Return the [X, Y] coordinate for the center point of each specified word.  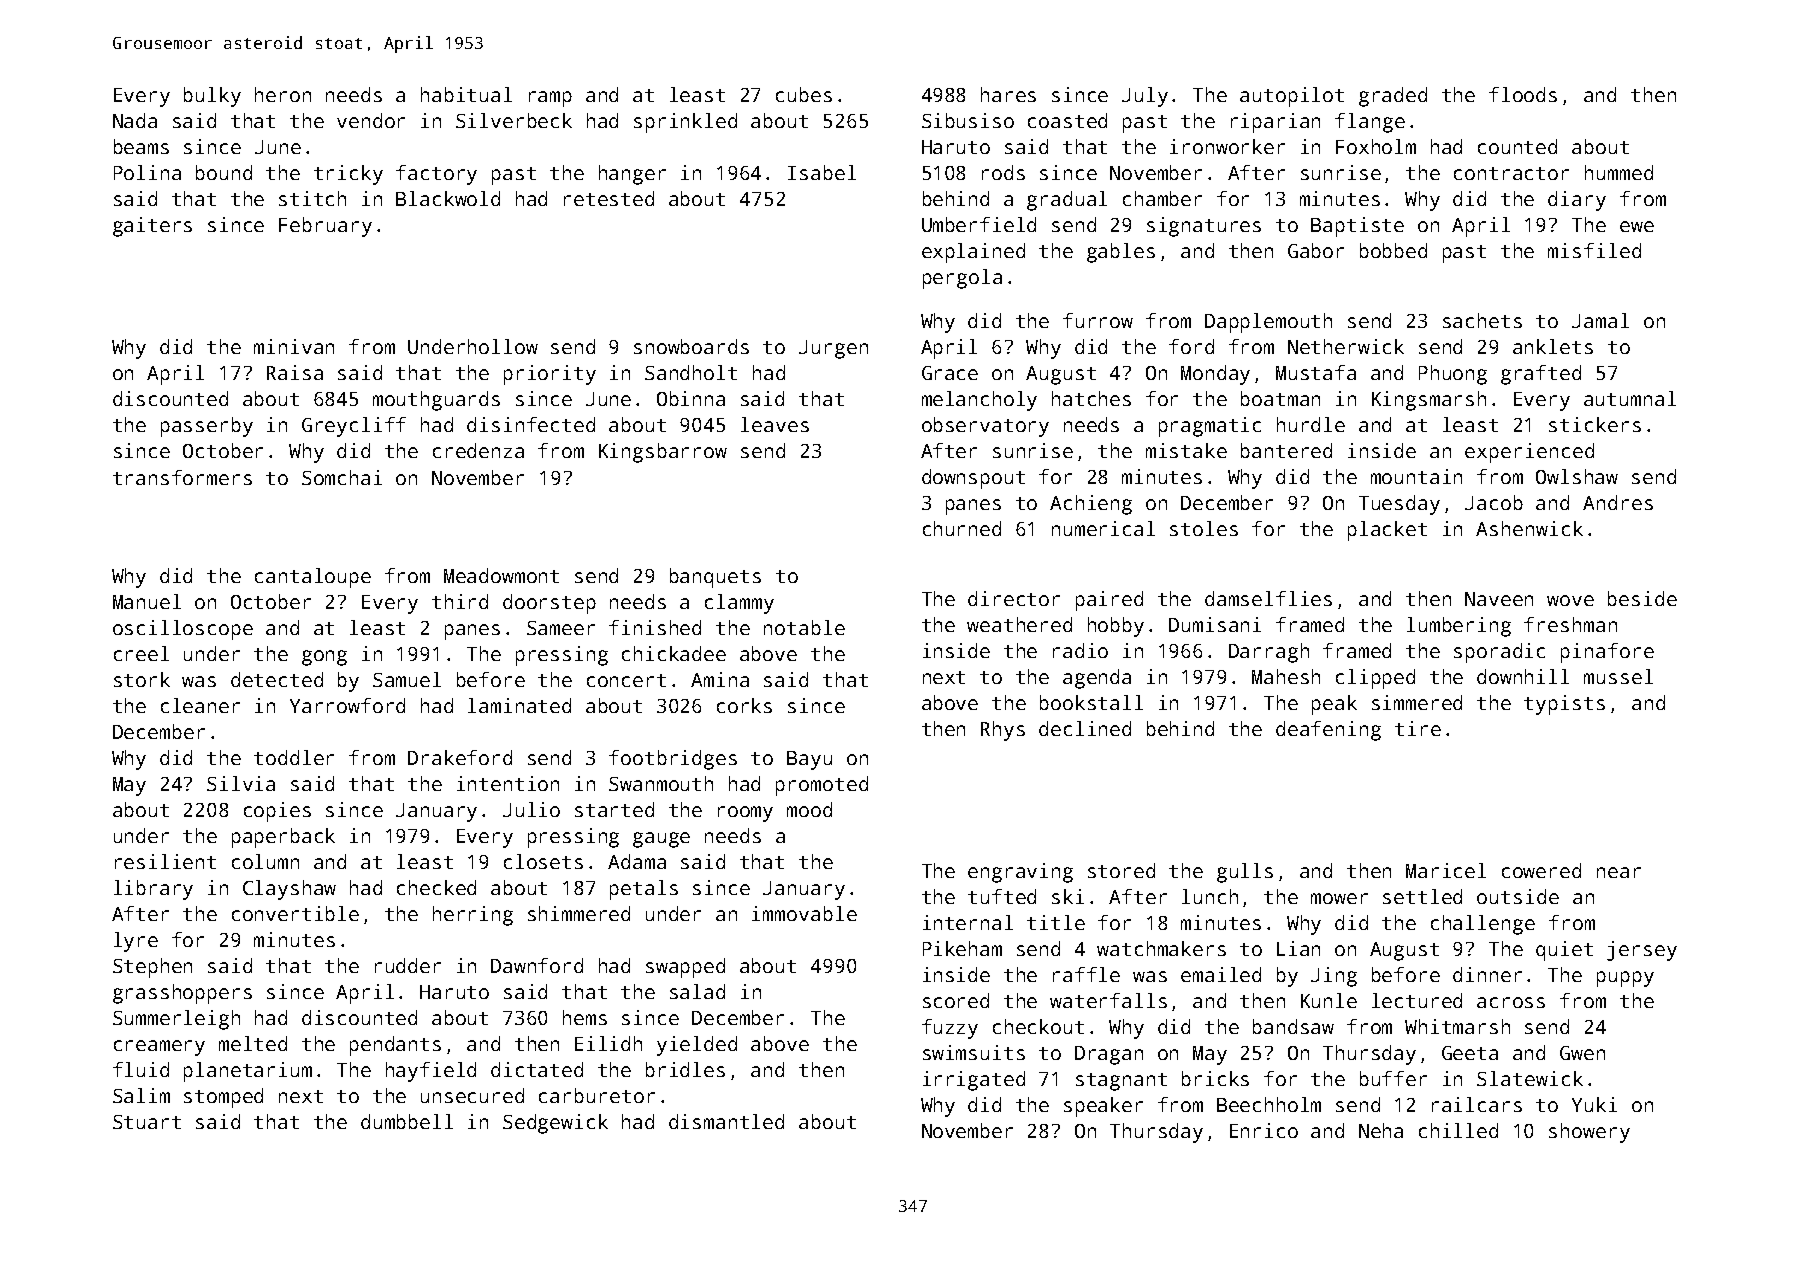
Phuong [1453, 375]
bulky [212, 97]
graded [1393, 97]
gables [1121, 253]
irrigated [974, 1081]
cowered [1541, 870]
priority [550, 375]
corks [744, 705]
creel [141, 653]
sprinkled [685, 123]
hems [585, 1017]
